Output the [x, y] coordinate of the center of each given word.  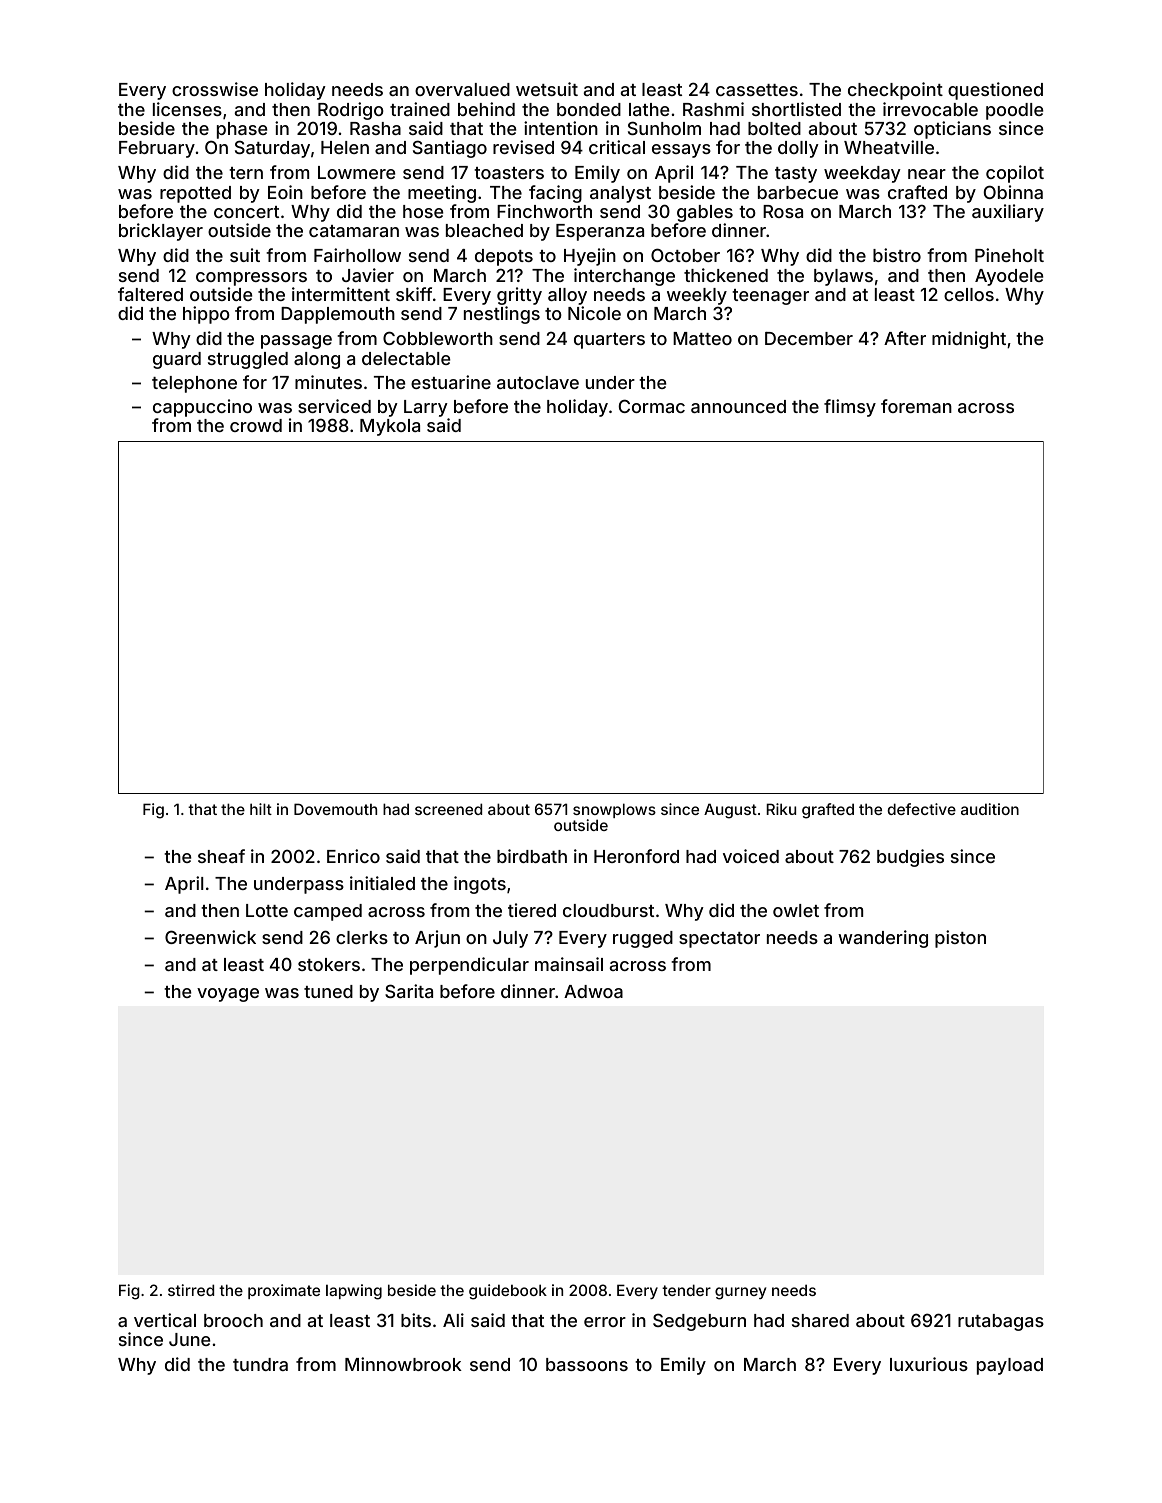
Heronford [636, 856]
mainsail [569, 964]
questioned [995, 91]
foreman [916, 406]
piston [960, 939]
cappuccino [202, 408]
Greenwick [210, 937]
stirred [191, 1290]
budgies [910, 858]
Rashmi [713, 109]
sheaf [221, 856]
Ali [453, 1320]
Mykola [390, 427]
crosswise [215, 89]
